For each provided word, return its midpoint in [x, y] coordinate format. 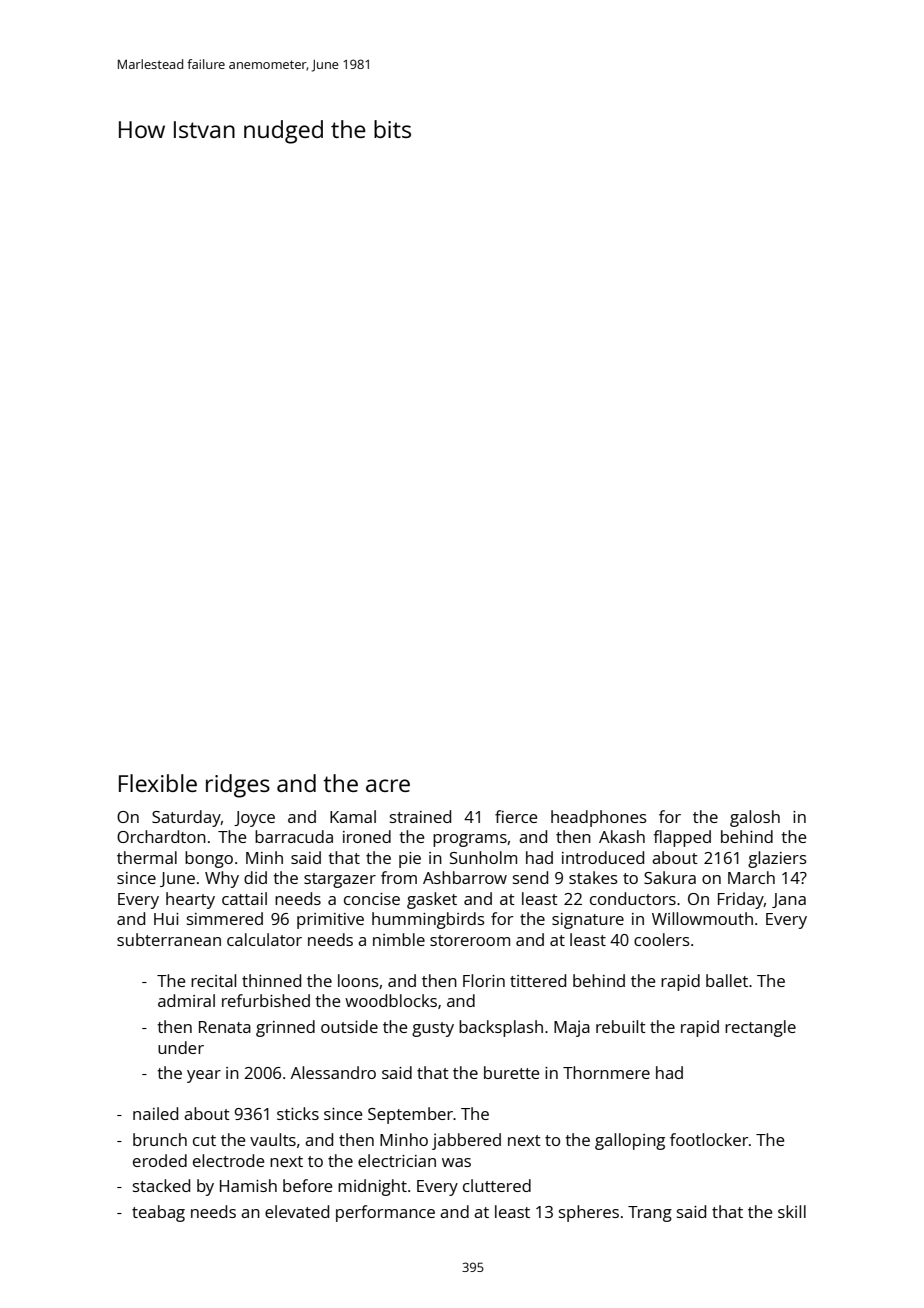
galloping [630, 1141]
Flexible [158, 783]
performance [385, 1213]
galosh [755, 818]
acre [388, 785]
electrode [228, 1160]
